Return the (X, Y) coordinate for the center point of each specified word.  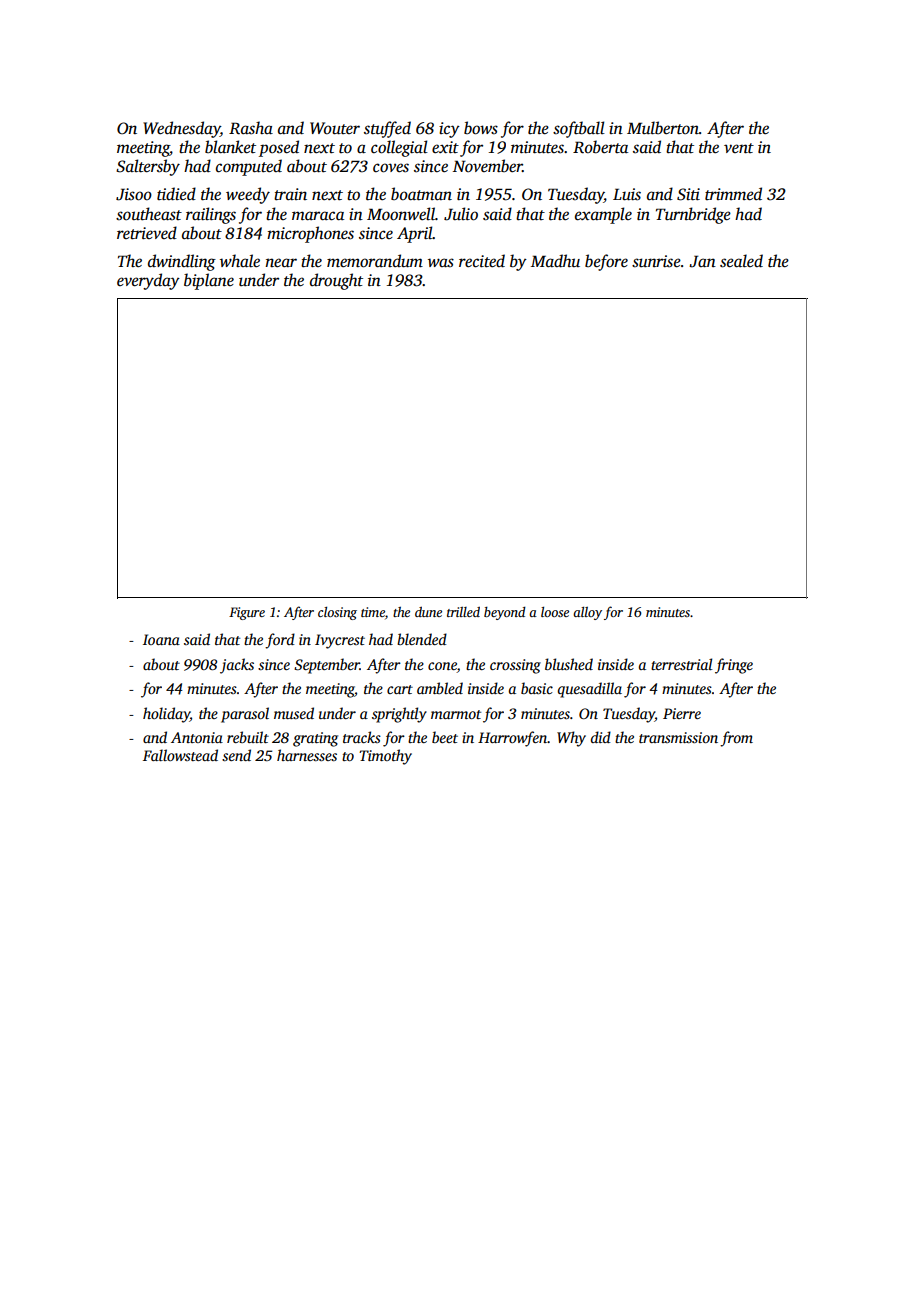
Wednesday (181, 129)
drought (336, 281)
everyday (148, 281)
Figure (247, 613)
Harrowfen (512, 739)
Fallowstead (180, 755)
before (606, 262)
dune (428, 612)
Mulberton (663, 128)
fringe (734, 666)
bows (481, 128)
